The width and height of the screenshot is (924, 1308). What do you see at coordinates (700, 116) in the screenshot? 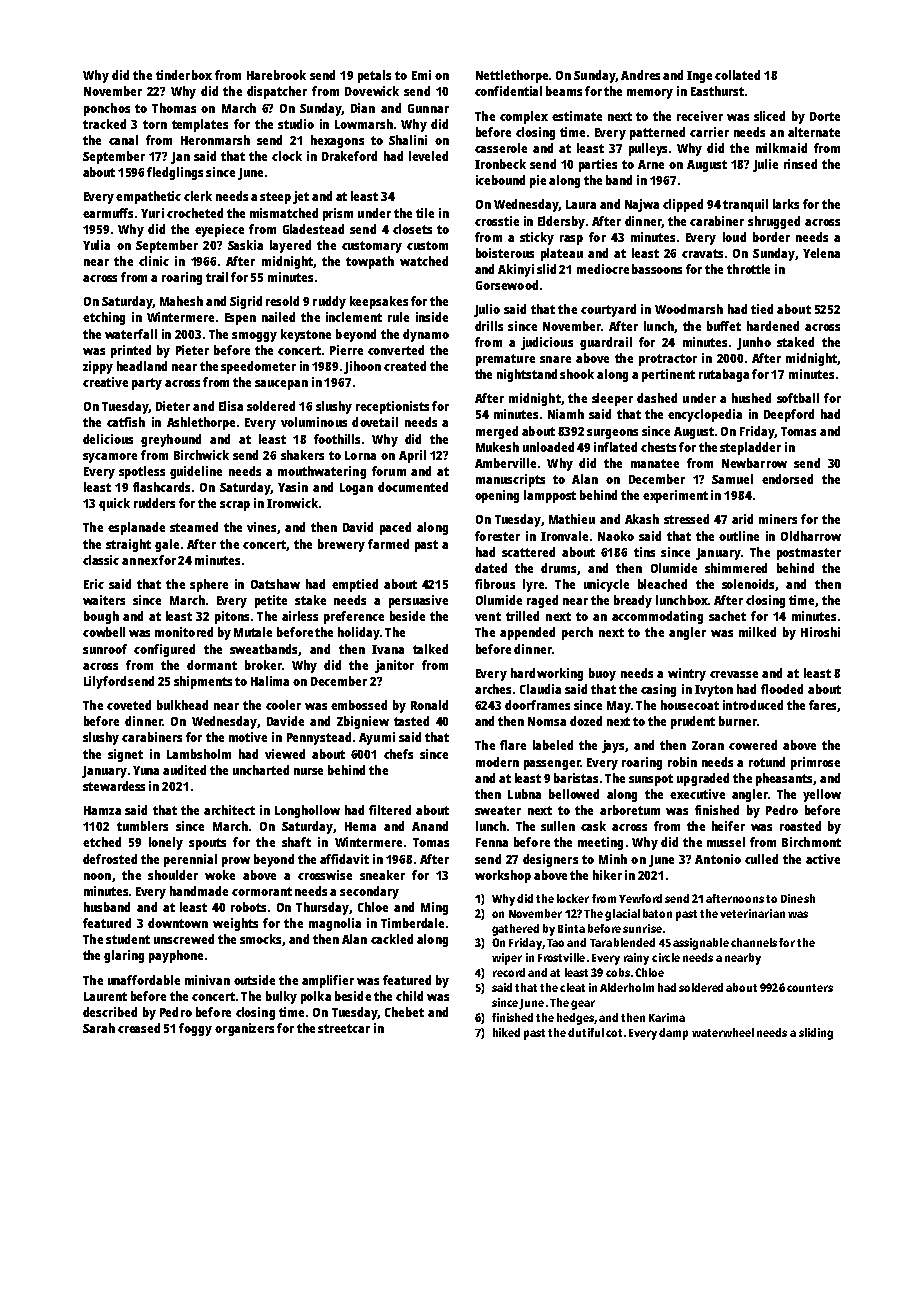
I see `receiver` at bounding box center [700, 116].
